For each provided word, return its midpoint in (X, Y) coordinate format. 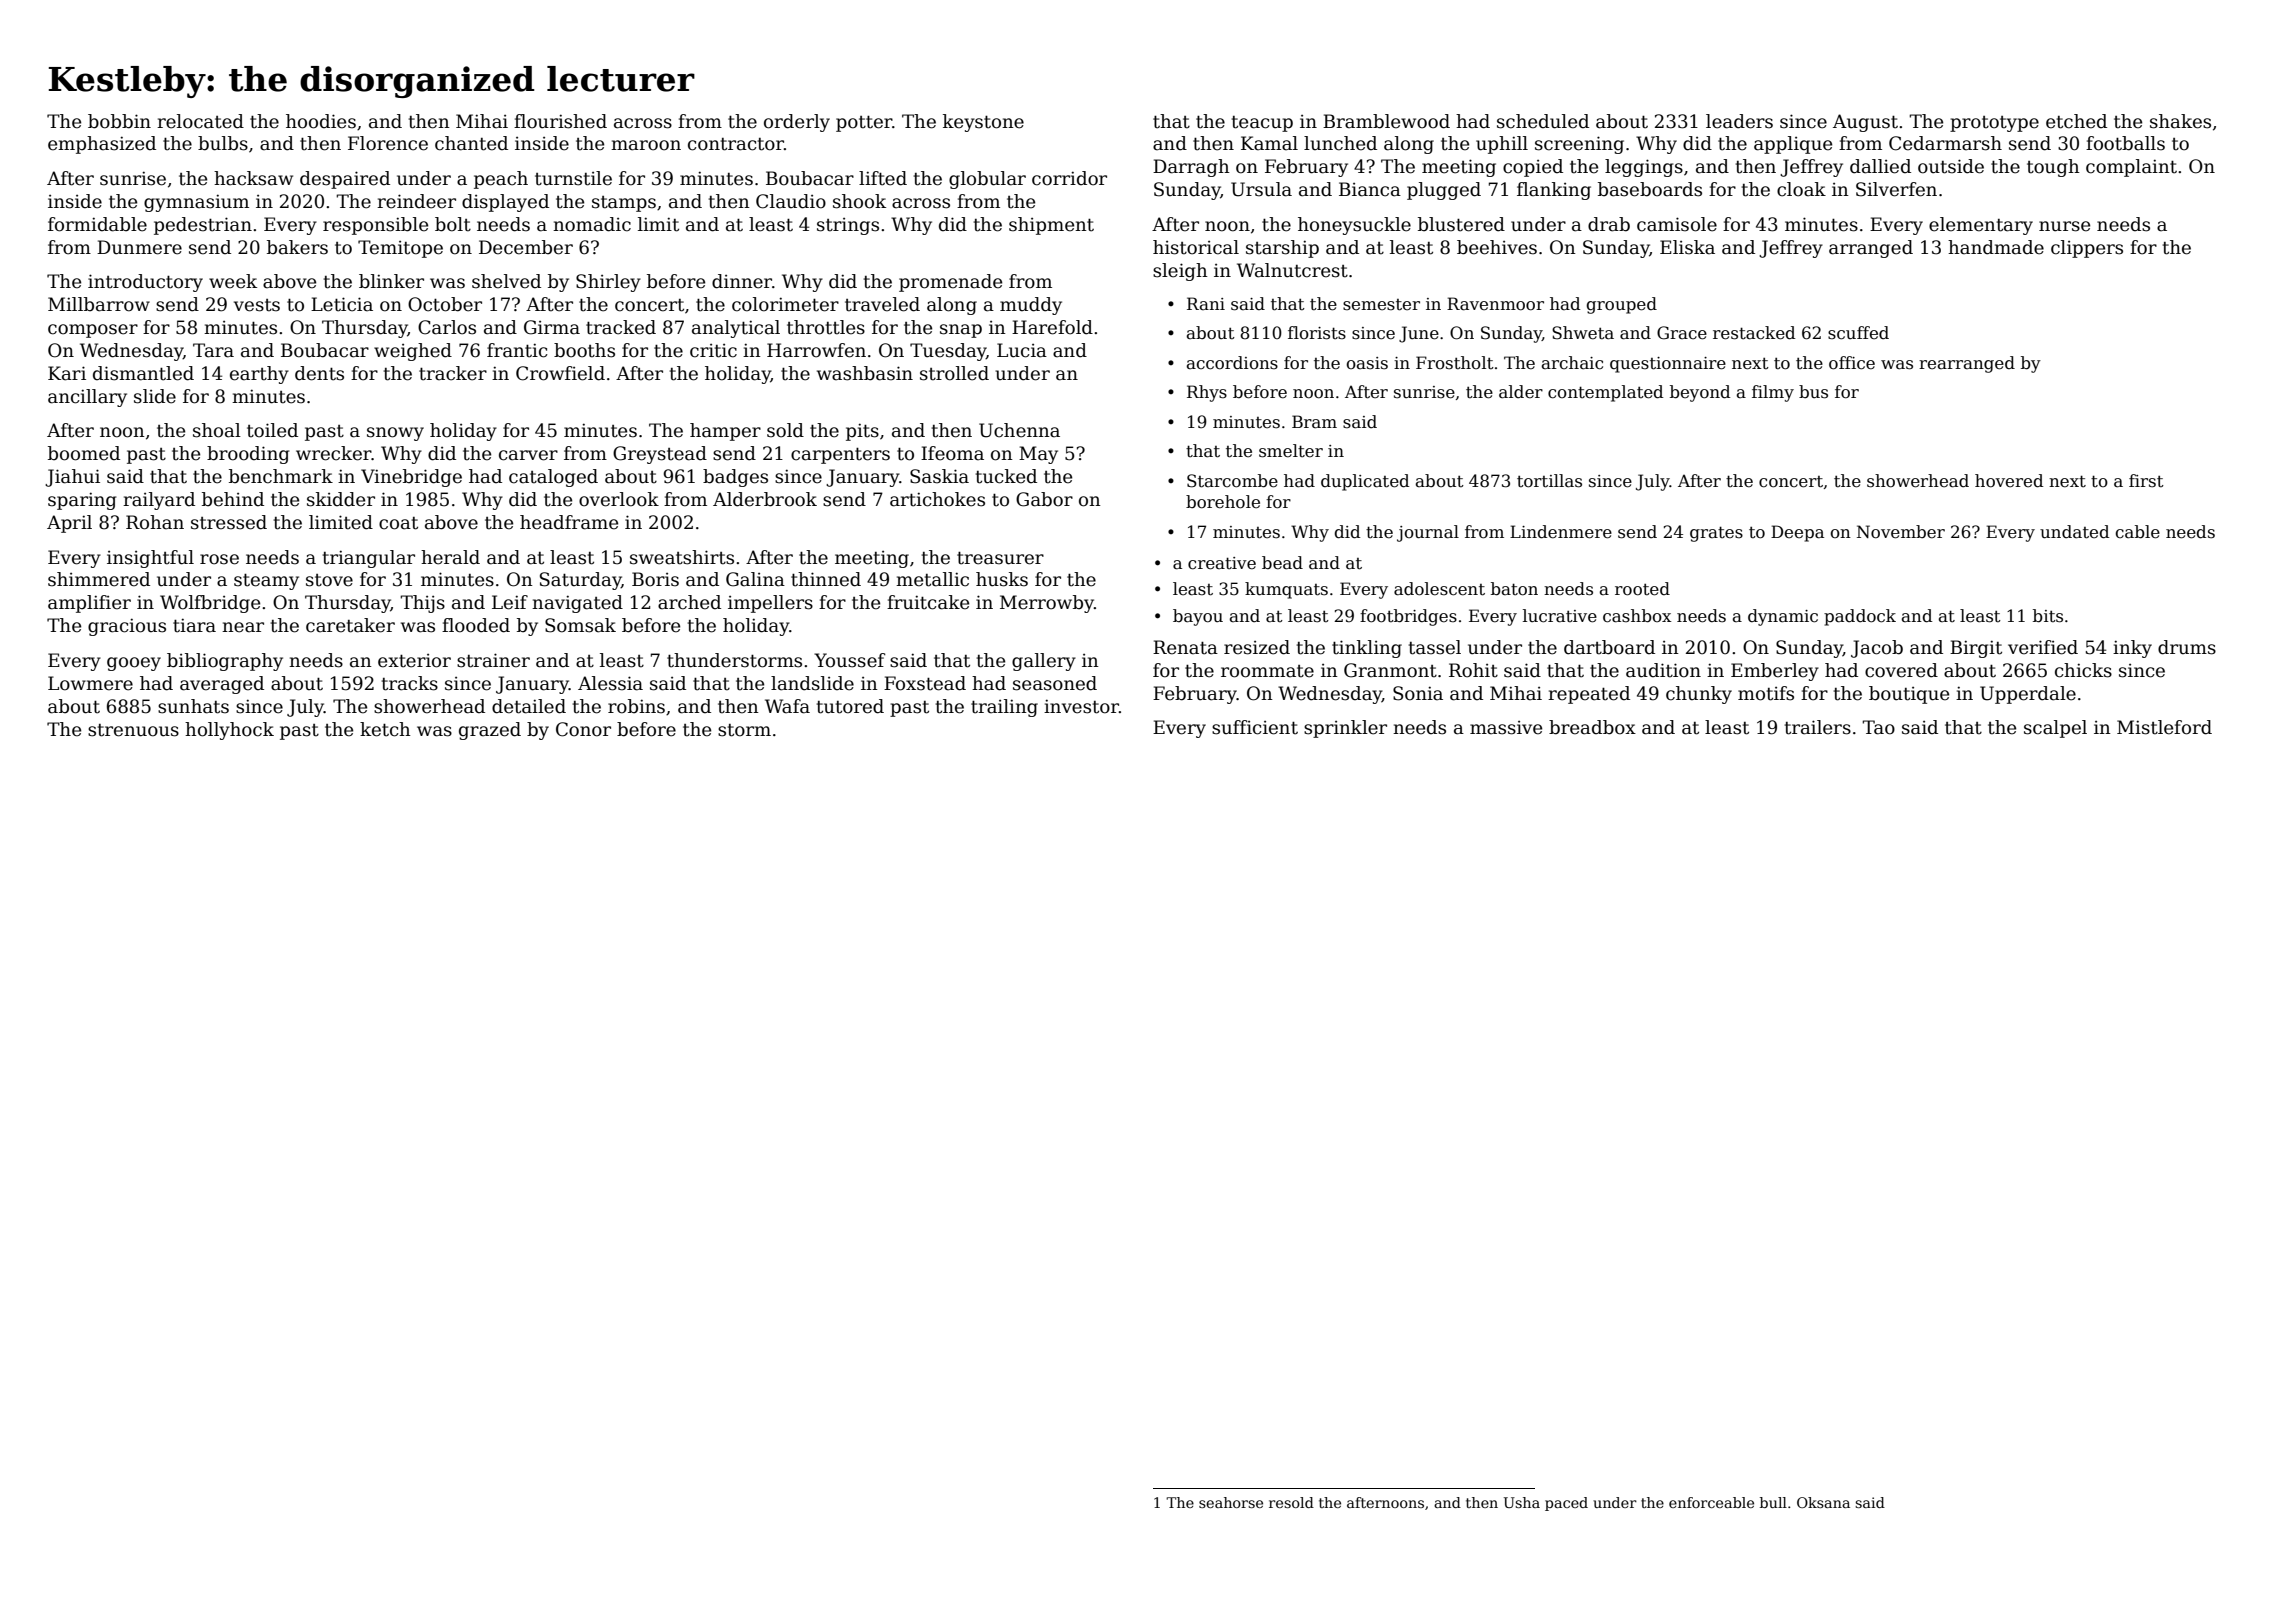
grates (1716, 534)
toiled (272, 430)
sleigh (1180, 272)
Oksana (1823, 1502)
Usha (1522, 1502)
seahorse (1231, 1502)
